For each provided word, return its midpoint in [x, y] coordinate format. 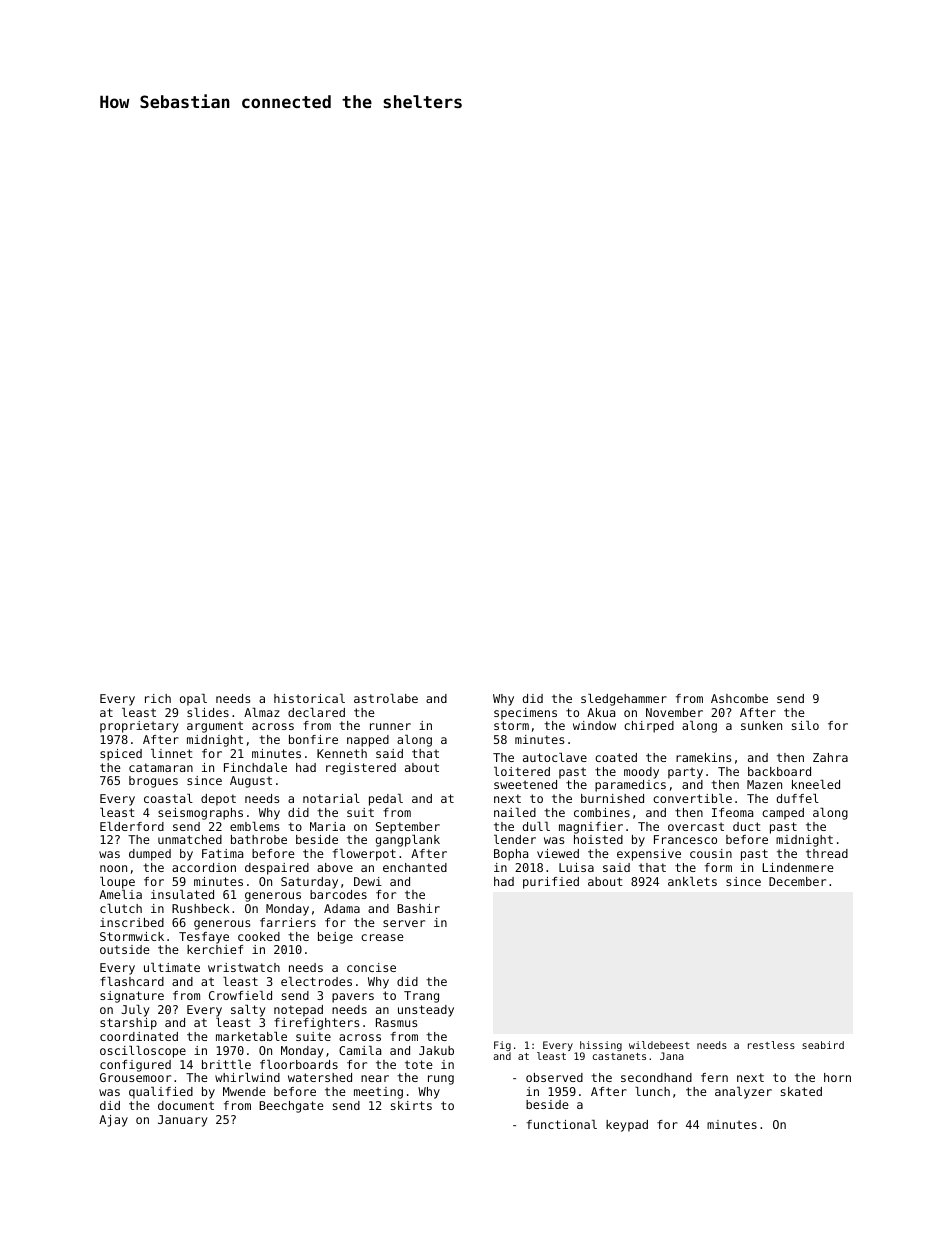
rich [158, 698]
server [404, 923]
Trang [421, 997]
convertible [692, 798]
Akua [601, 712]
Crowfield [240, 995]
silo [805, 725]
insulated [182, 894]
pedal [386, 800]
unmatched [190, 839]
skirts [411, 1105]
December [797, 881]
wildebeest [659, 1045]
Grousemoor [135, 1077]
